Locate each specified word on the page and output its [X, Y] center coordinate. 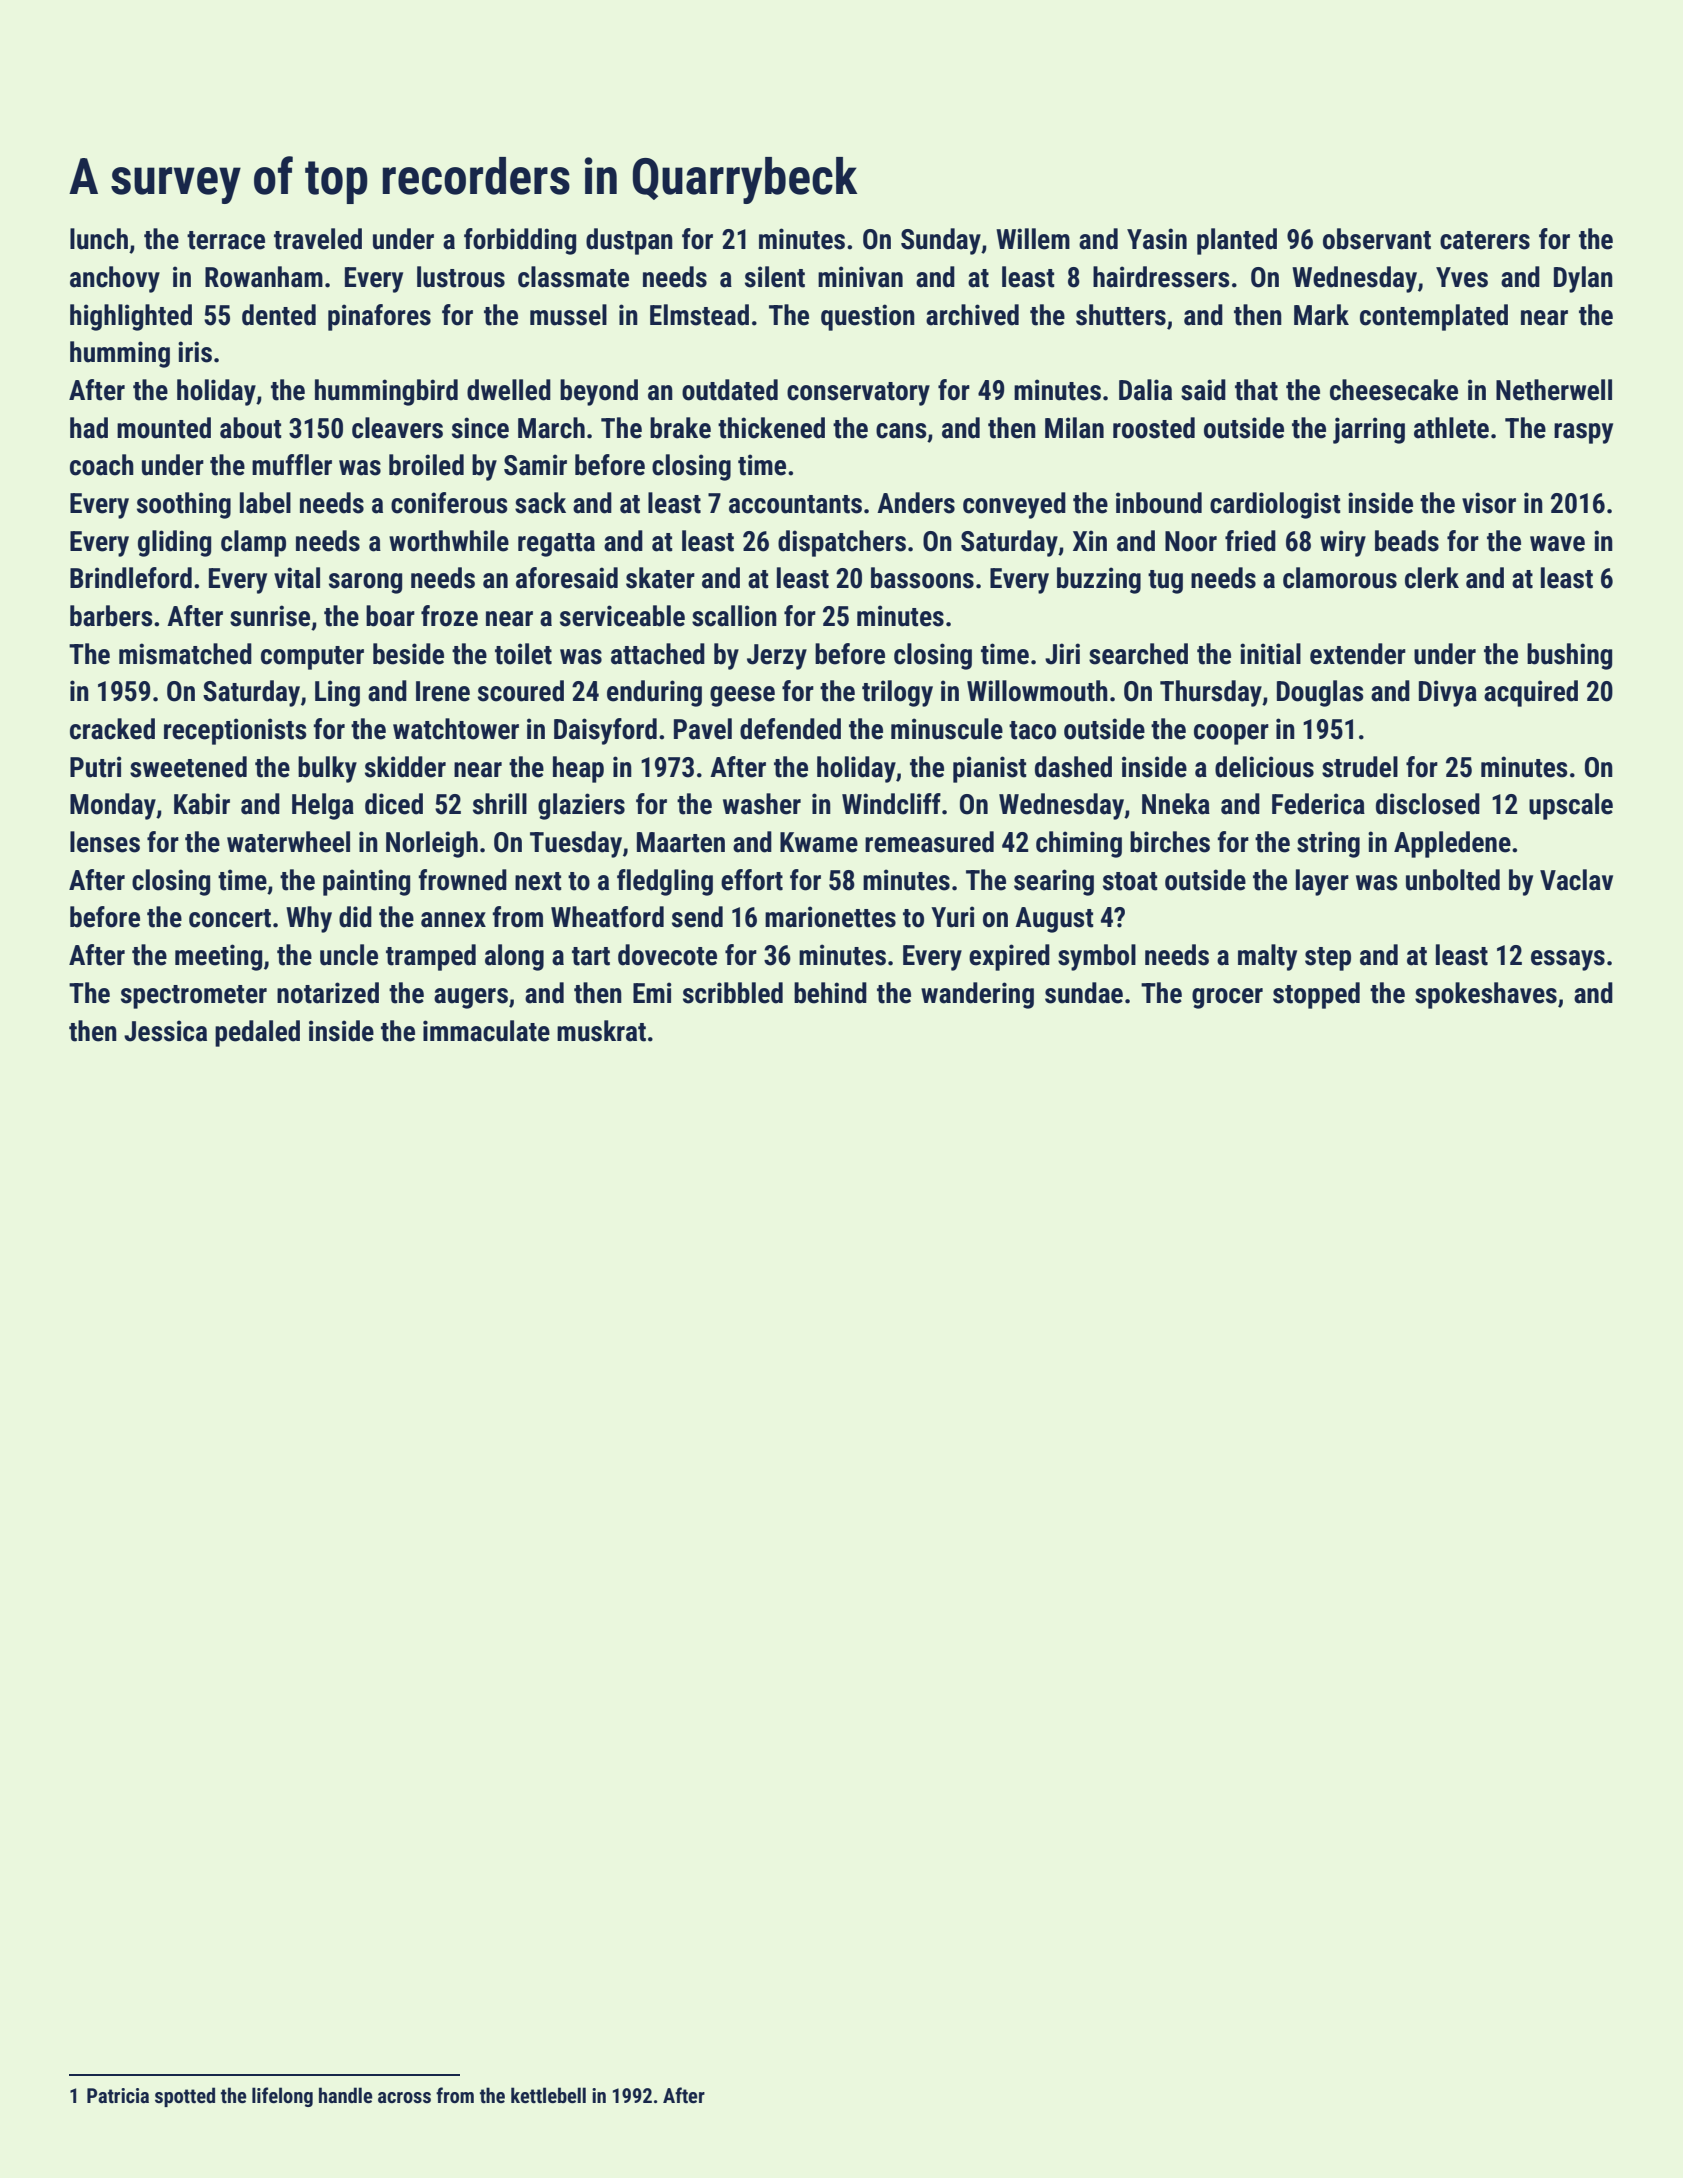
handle [346, 2095]
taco [1032, 730]
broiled [426, 465]
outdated [730, 390]
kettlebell [548, 2095]
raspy [1583, 433]
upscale [1571, 806]
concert [230, 918]
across [404, 2097]
